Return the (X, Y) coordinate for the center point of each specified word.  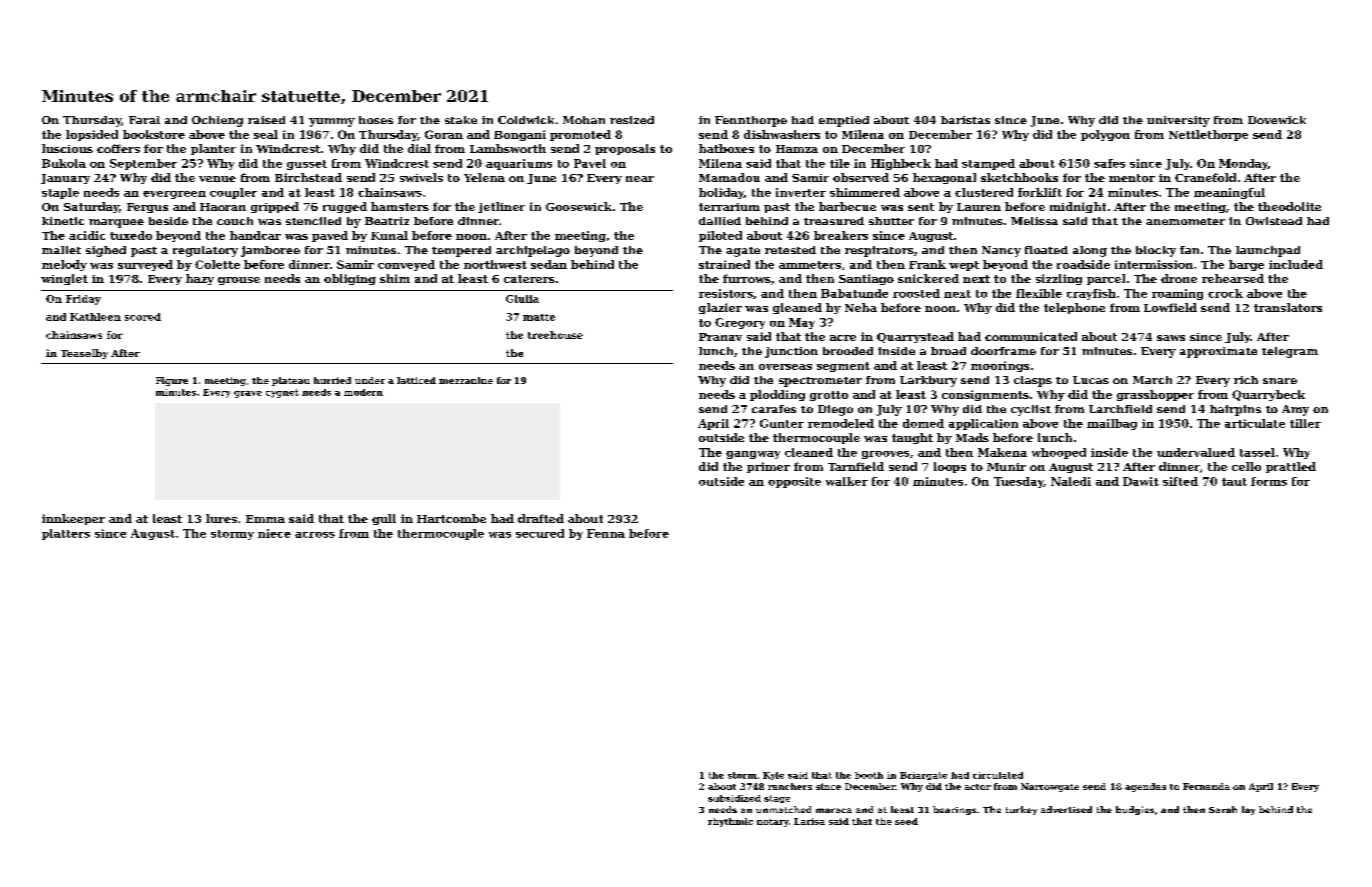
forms (1269, 481)
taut (1234, 482)
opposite (794, 482)
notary (773, 823)
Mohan (584, 120)
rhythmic (730, 822)
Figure (172, 381)
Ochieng (217, 121)
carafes (774, 409)
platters (66, 534)
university (1178, 121)
